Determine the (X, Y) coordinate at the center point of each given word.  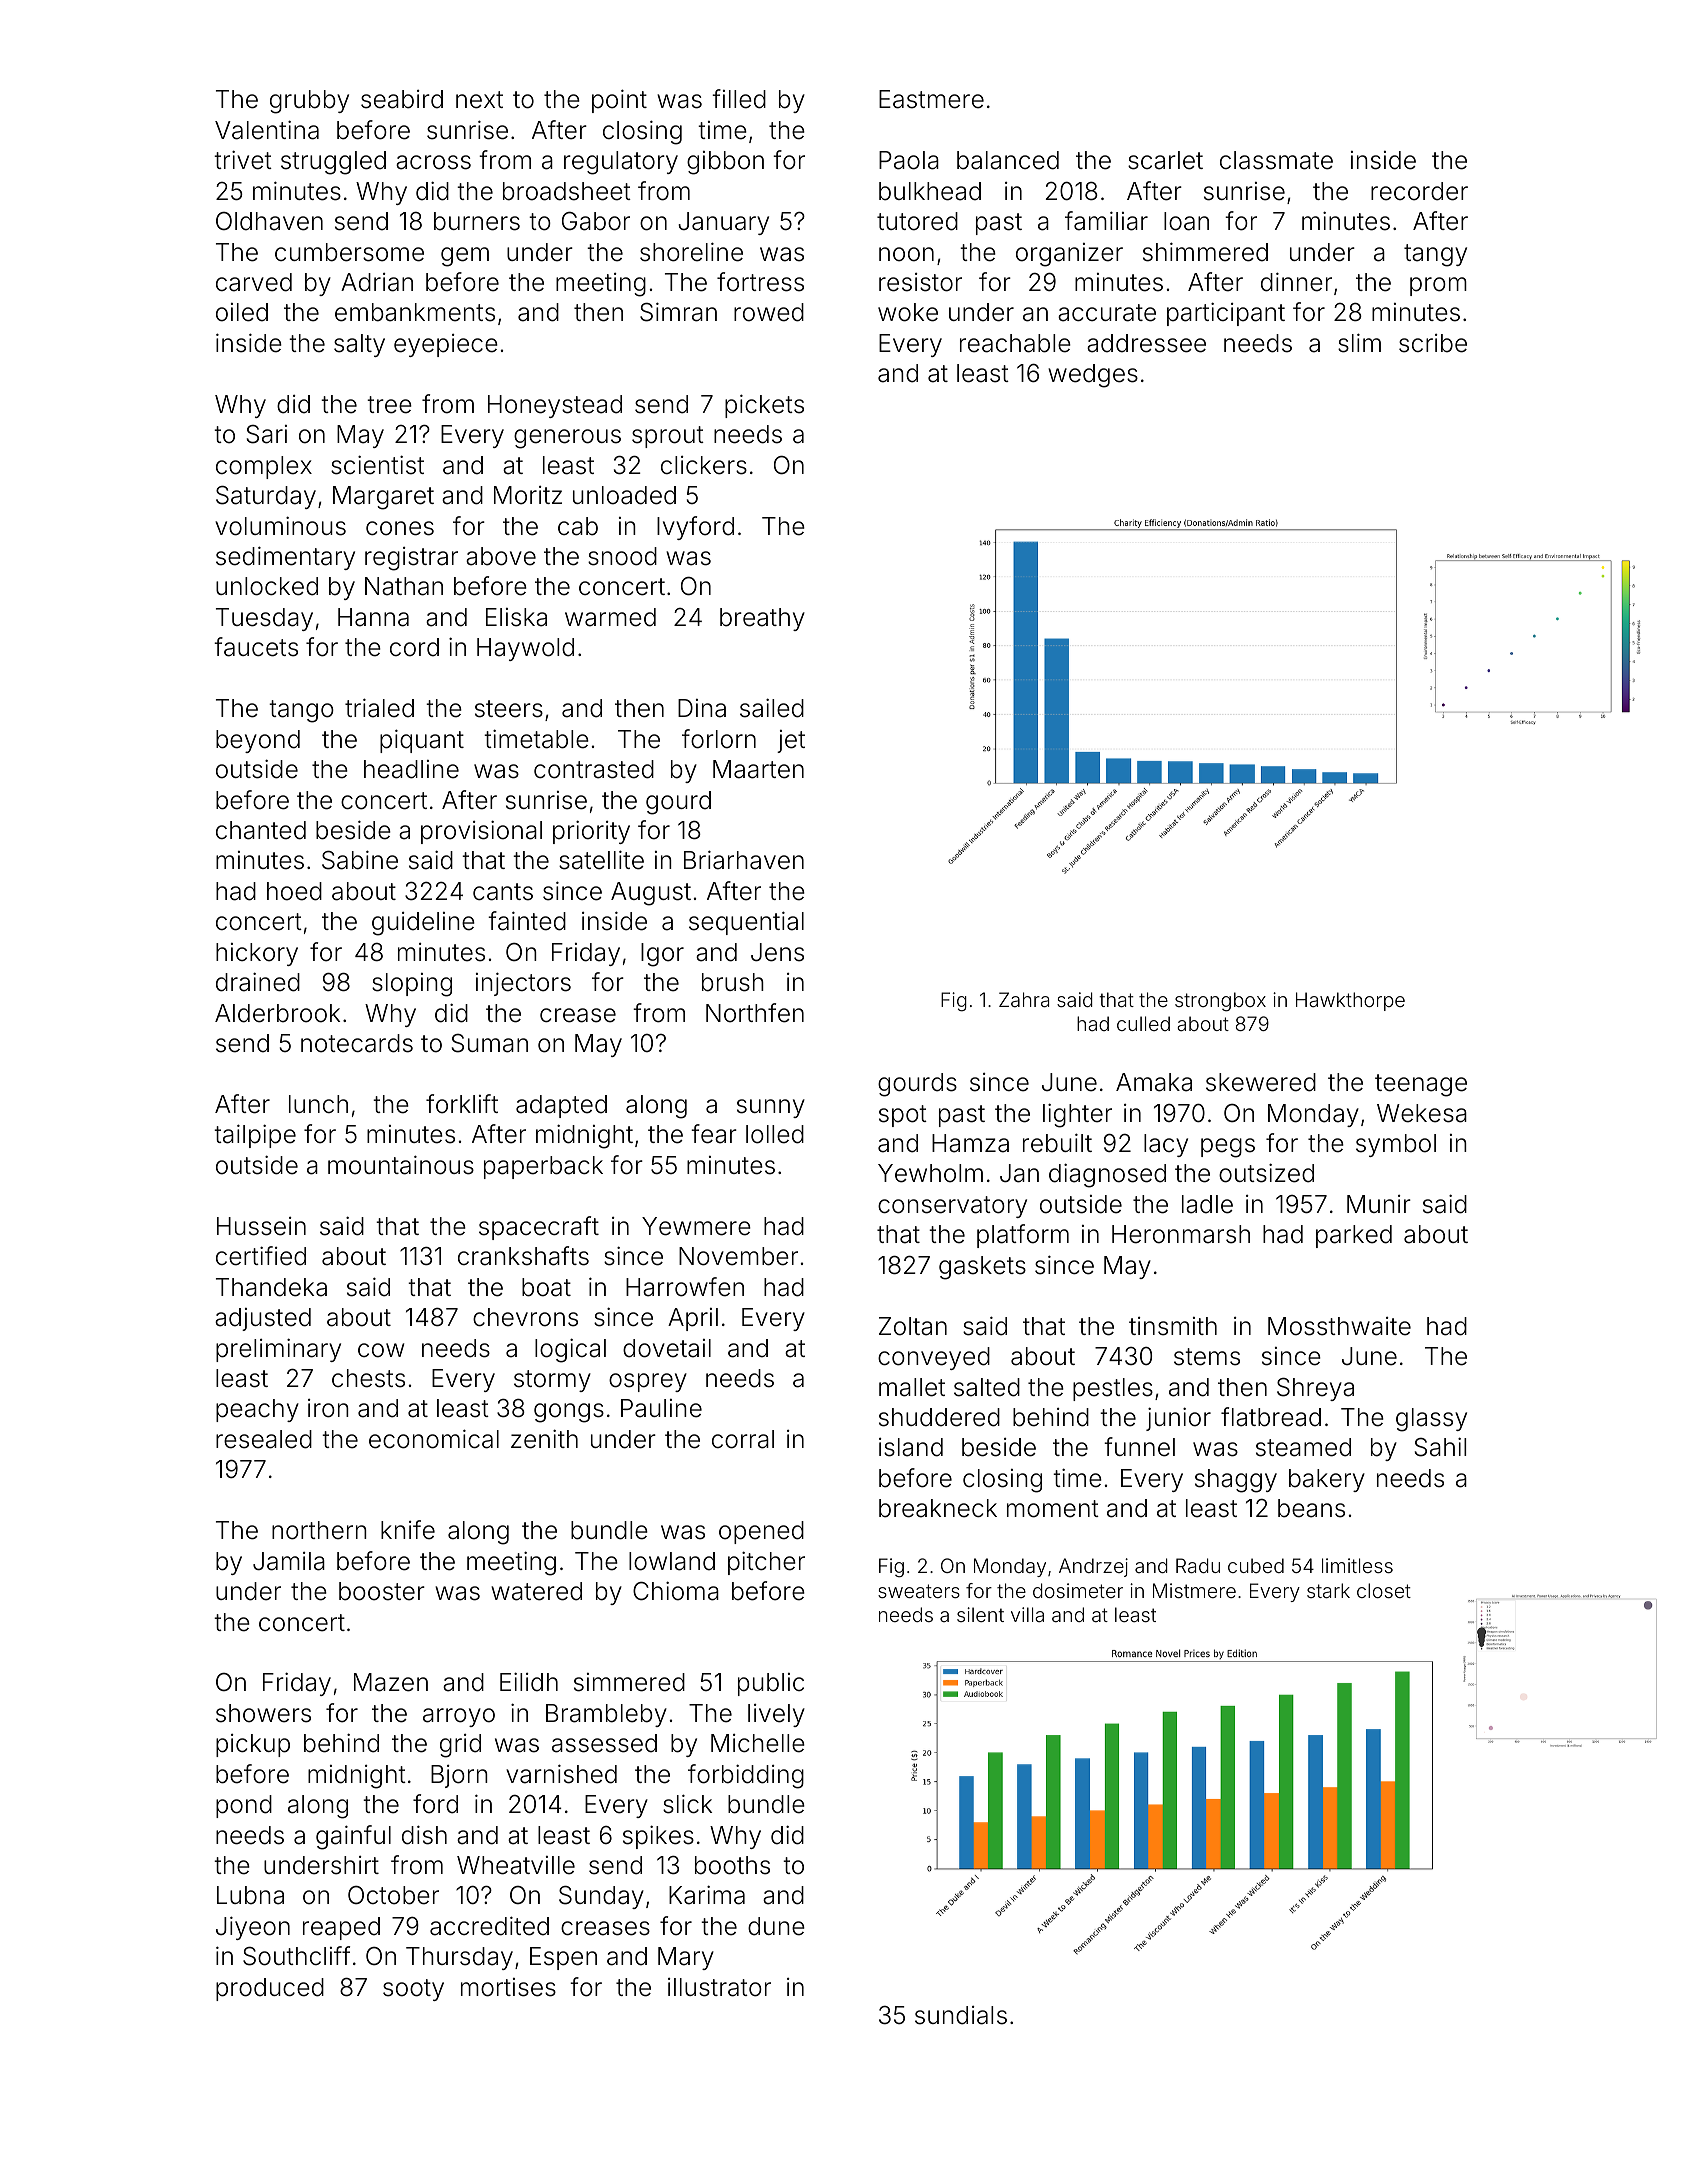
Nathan (404, 586)
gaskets (982, 1268)
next (479, 100)
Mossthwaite (1339, 1326)
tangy (1435, 255)
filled (739, 99)
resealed (264, 1439)
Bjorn (459, 1776)
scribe (1433, 343)
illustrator (719, 1987)
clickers (704, 465)
